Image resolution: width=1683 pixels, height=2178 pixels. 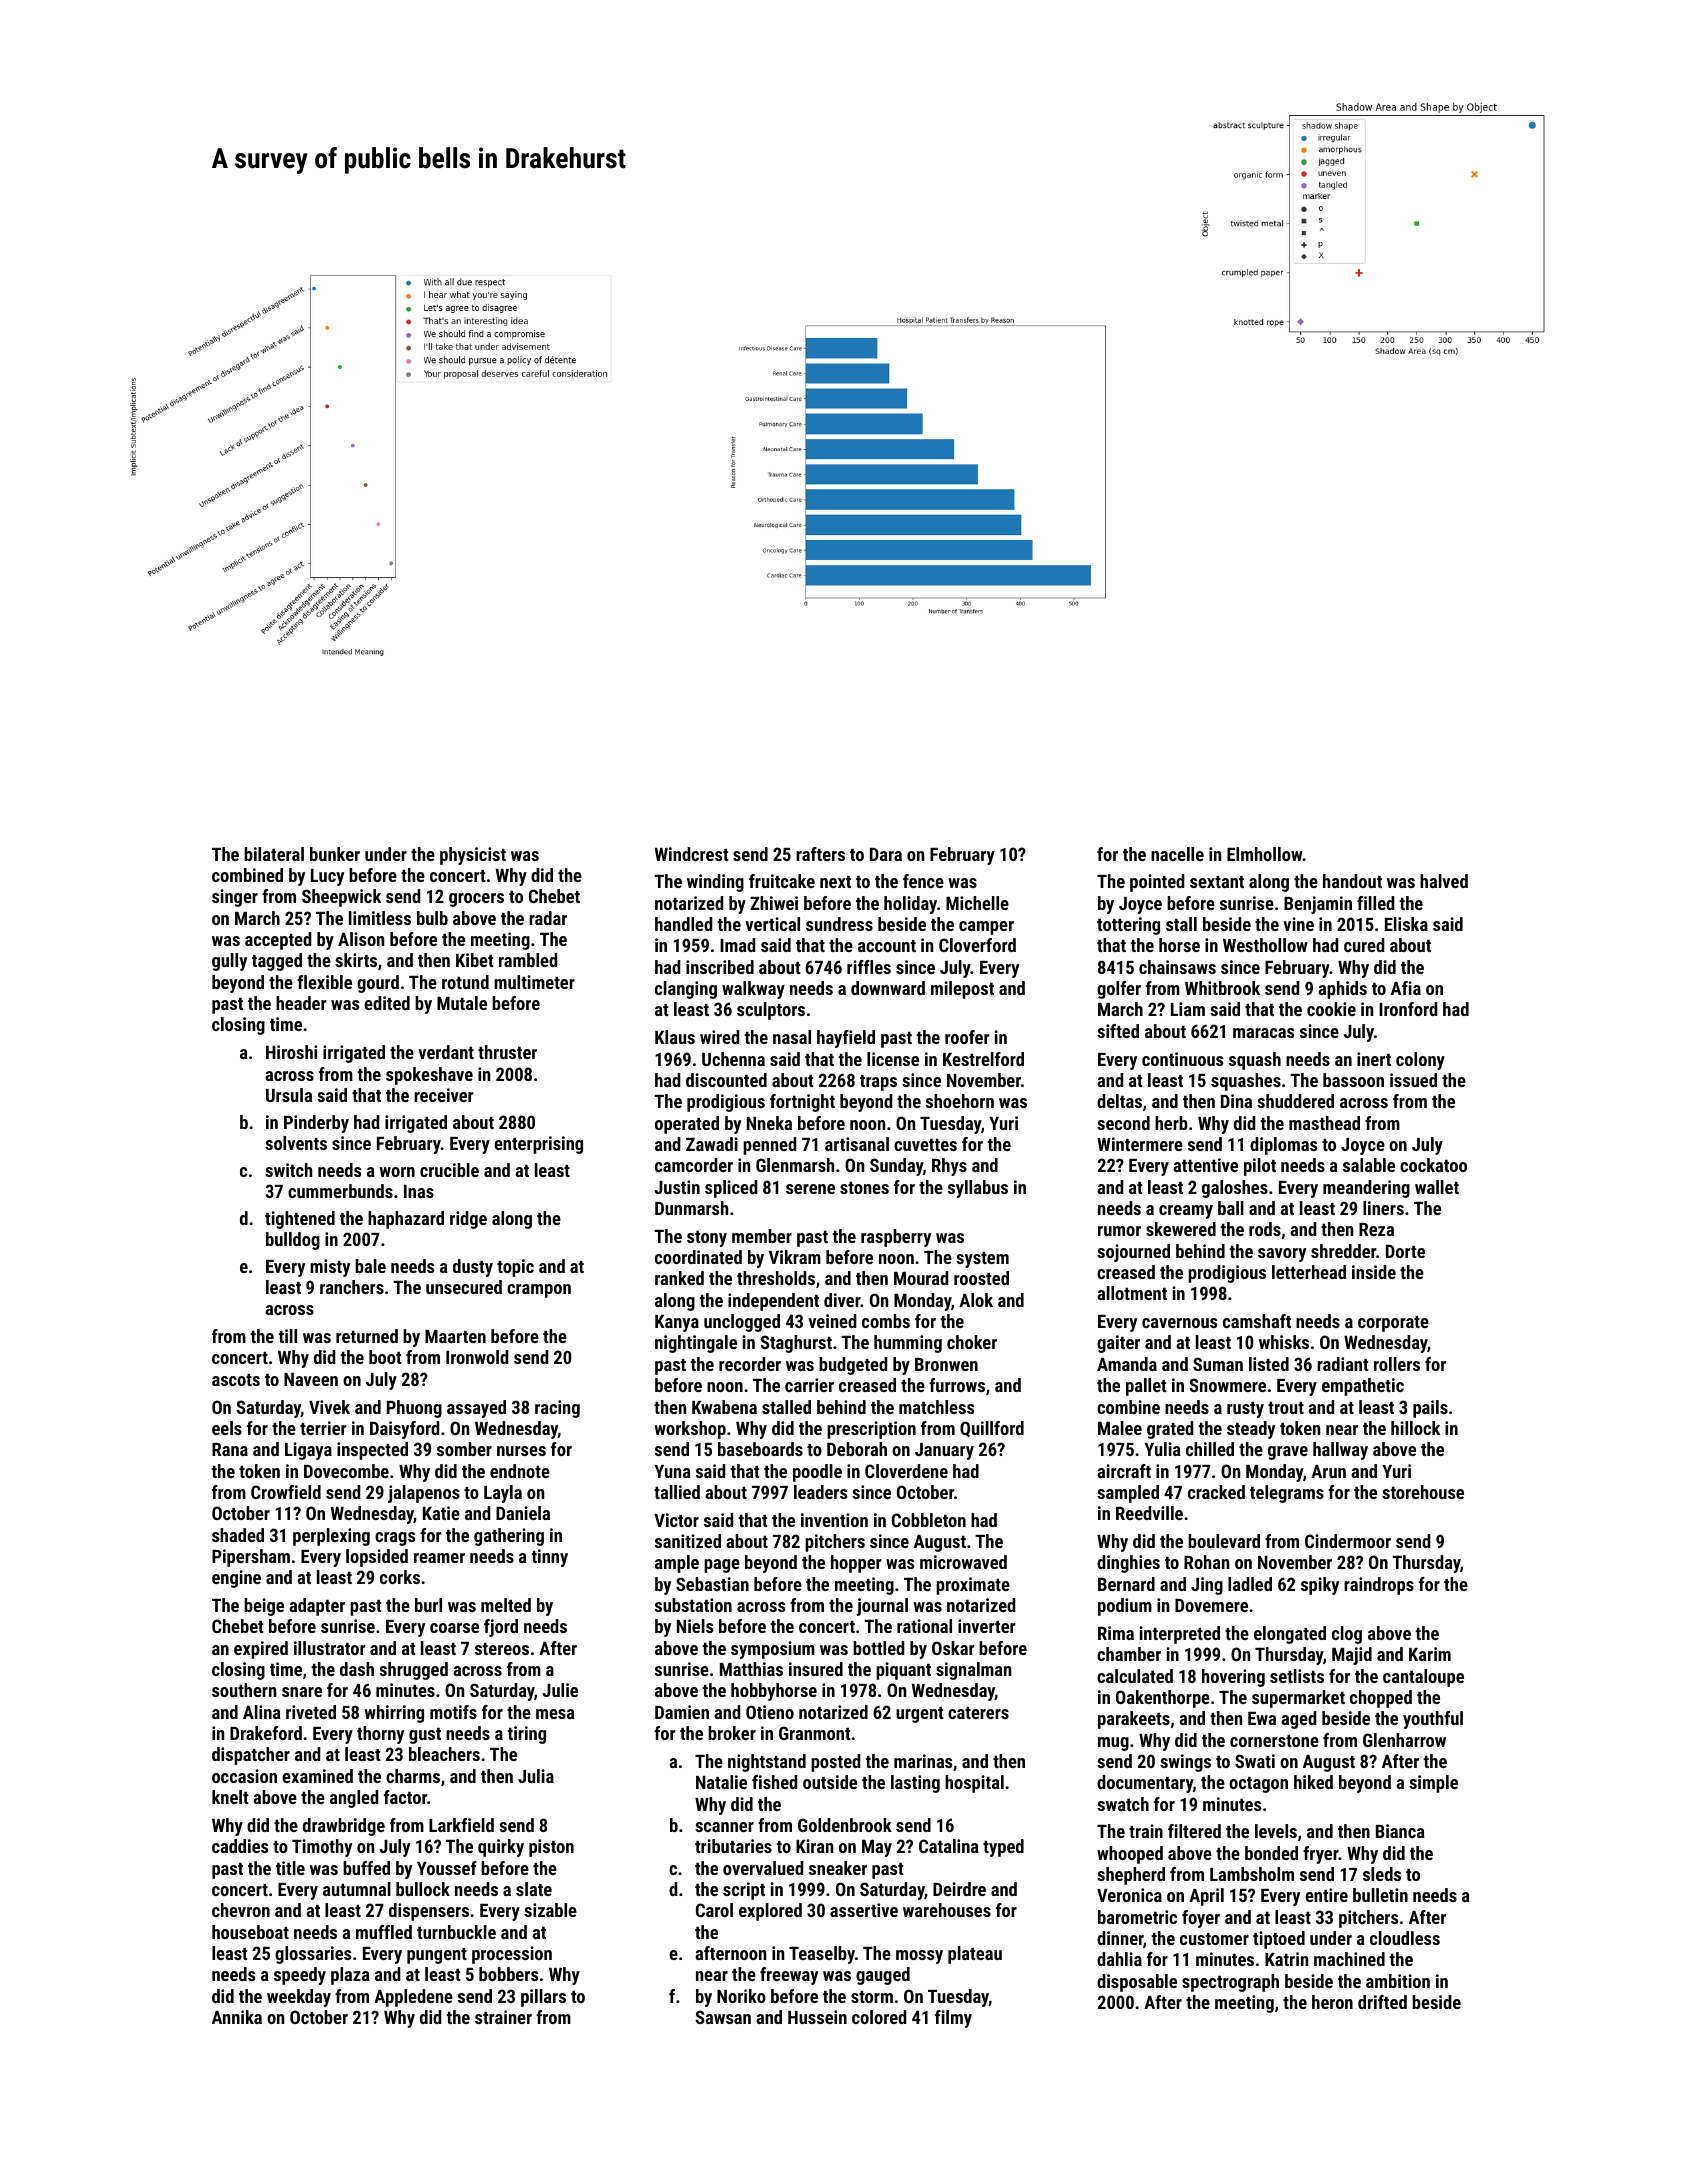 I want to click on grocers, so click(x=476, y=900).
